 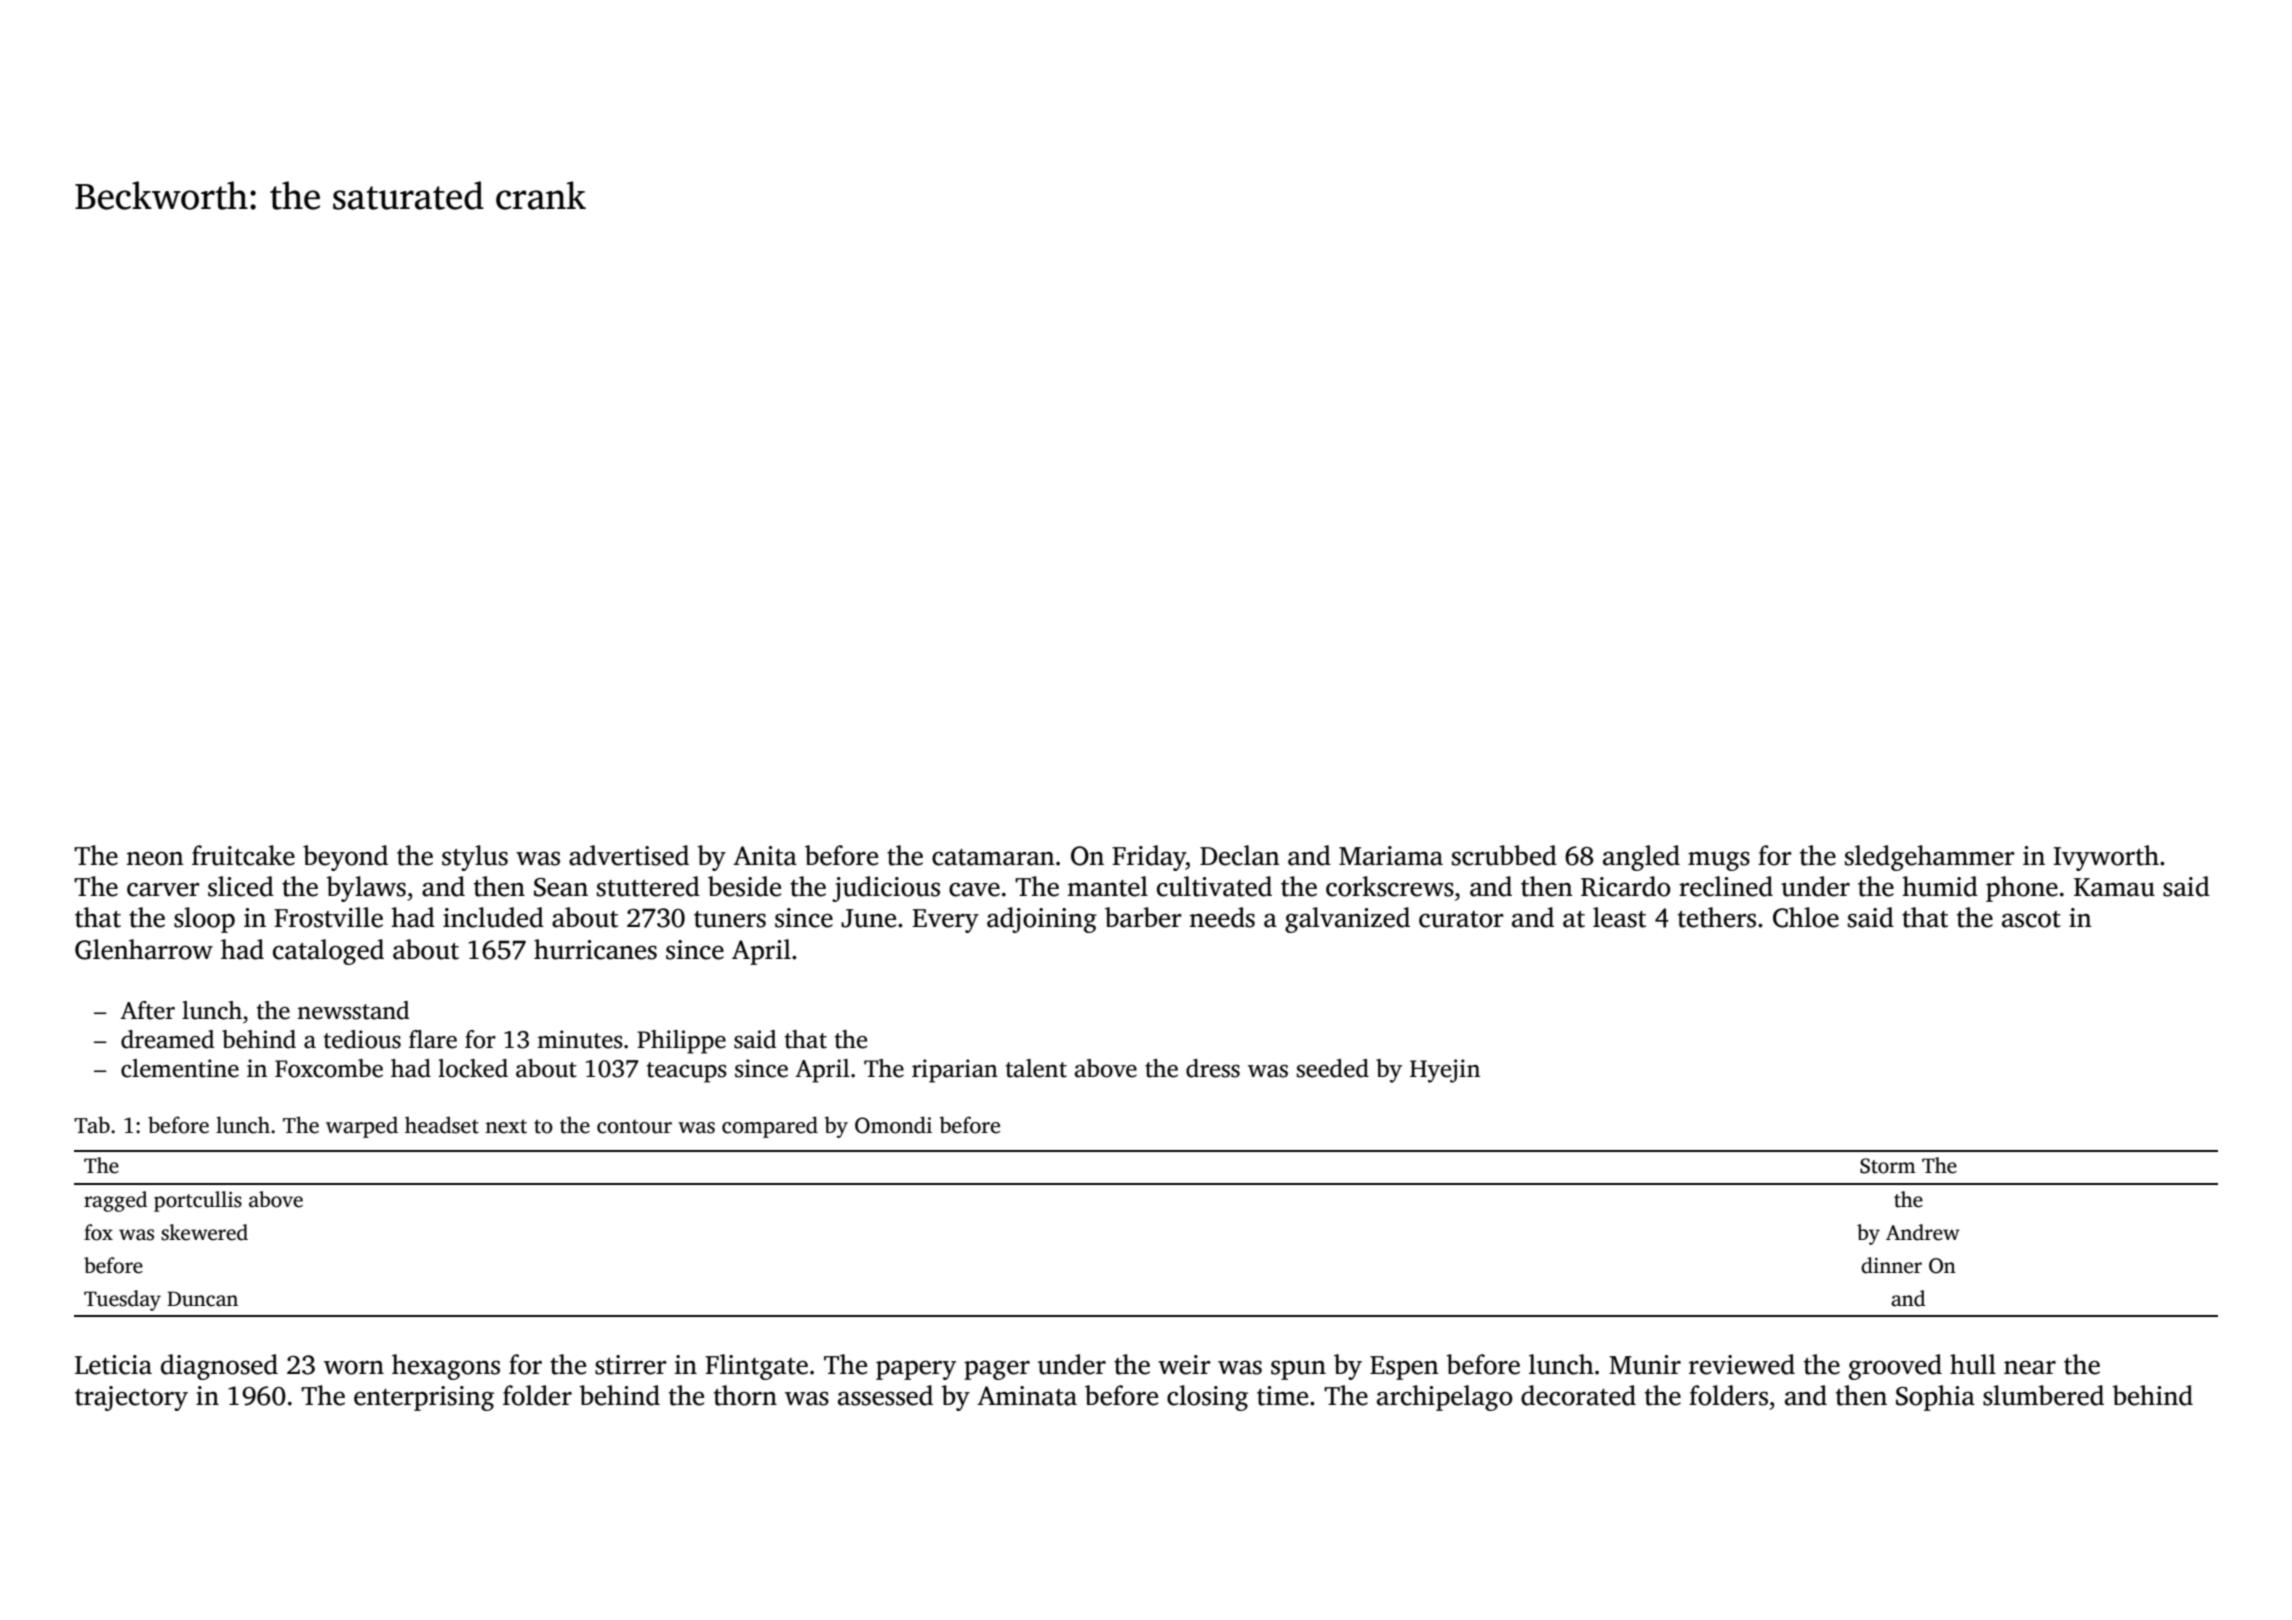 I want to click on worn, so click(x=354, y=1367).
